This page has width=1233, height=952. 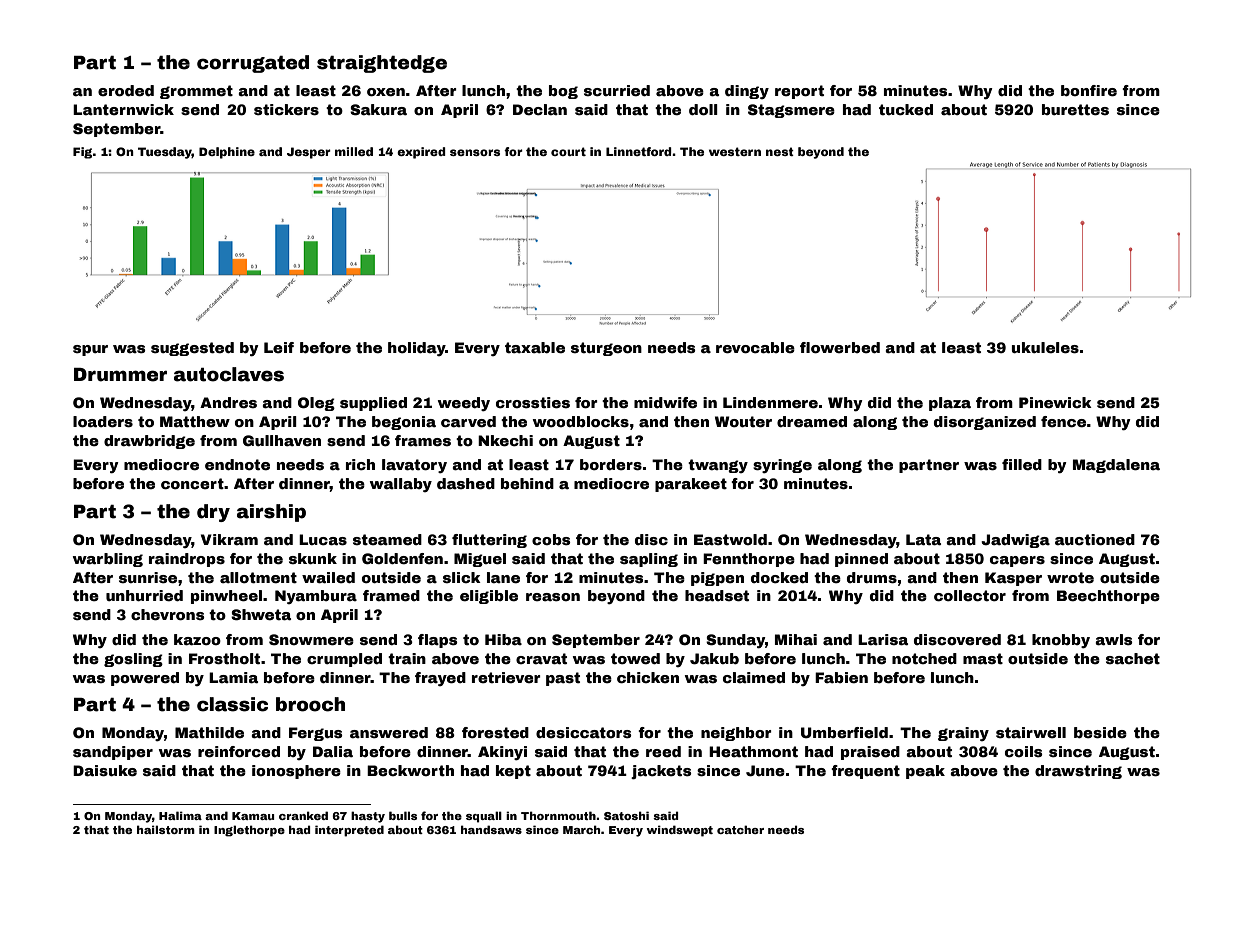 I want to click on borders, so click(x=611, y=464).
